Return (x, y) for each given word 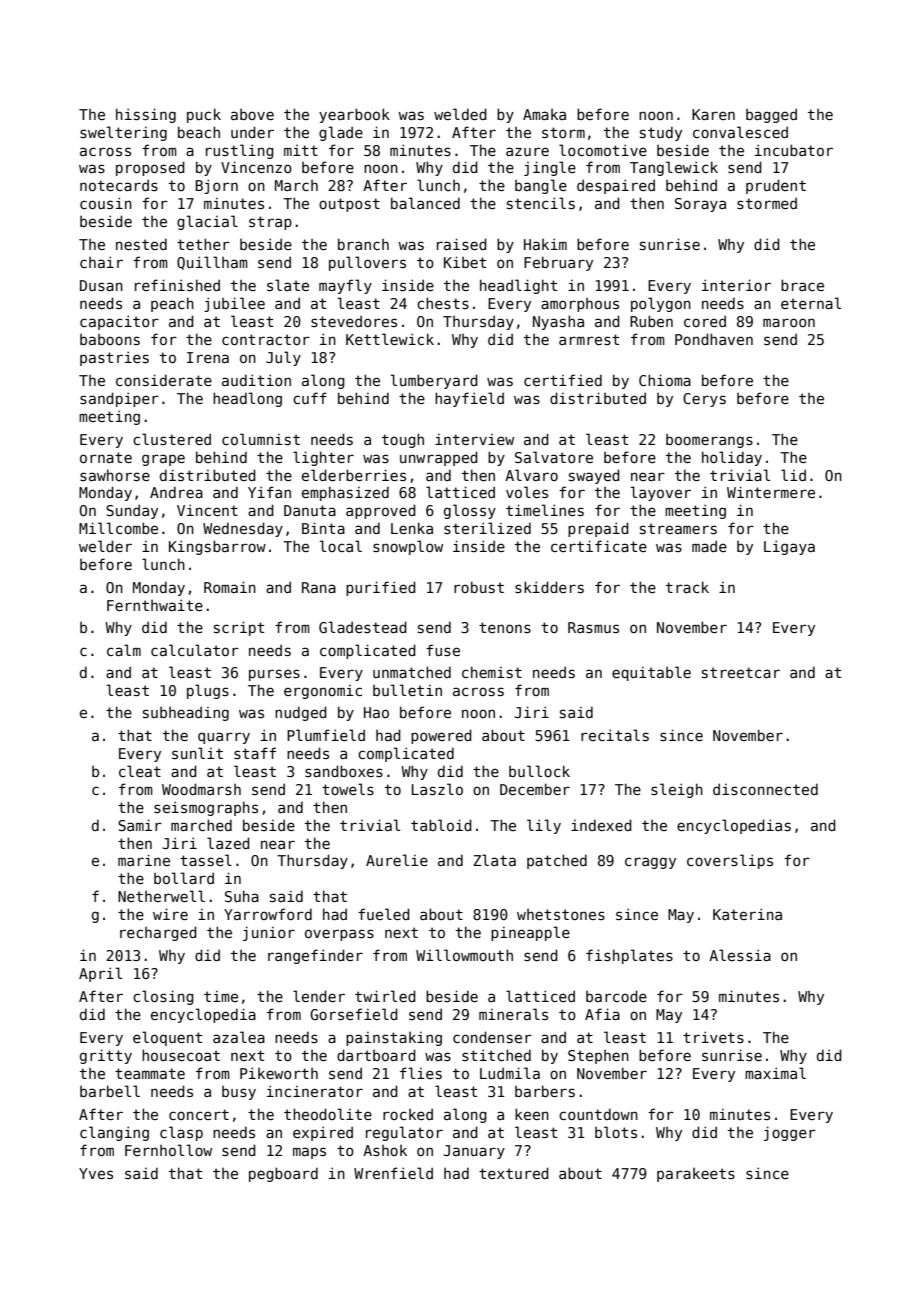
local (341, 546)
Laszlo (437, 789)
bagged (771, 115)
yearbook (354, 115)
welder (105, 546)
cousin (106, 203)
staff (255, 753)
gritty (106, 1056)
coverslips (730, 861)
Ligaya (789, 547)
